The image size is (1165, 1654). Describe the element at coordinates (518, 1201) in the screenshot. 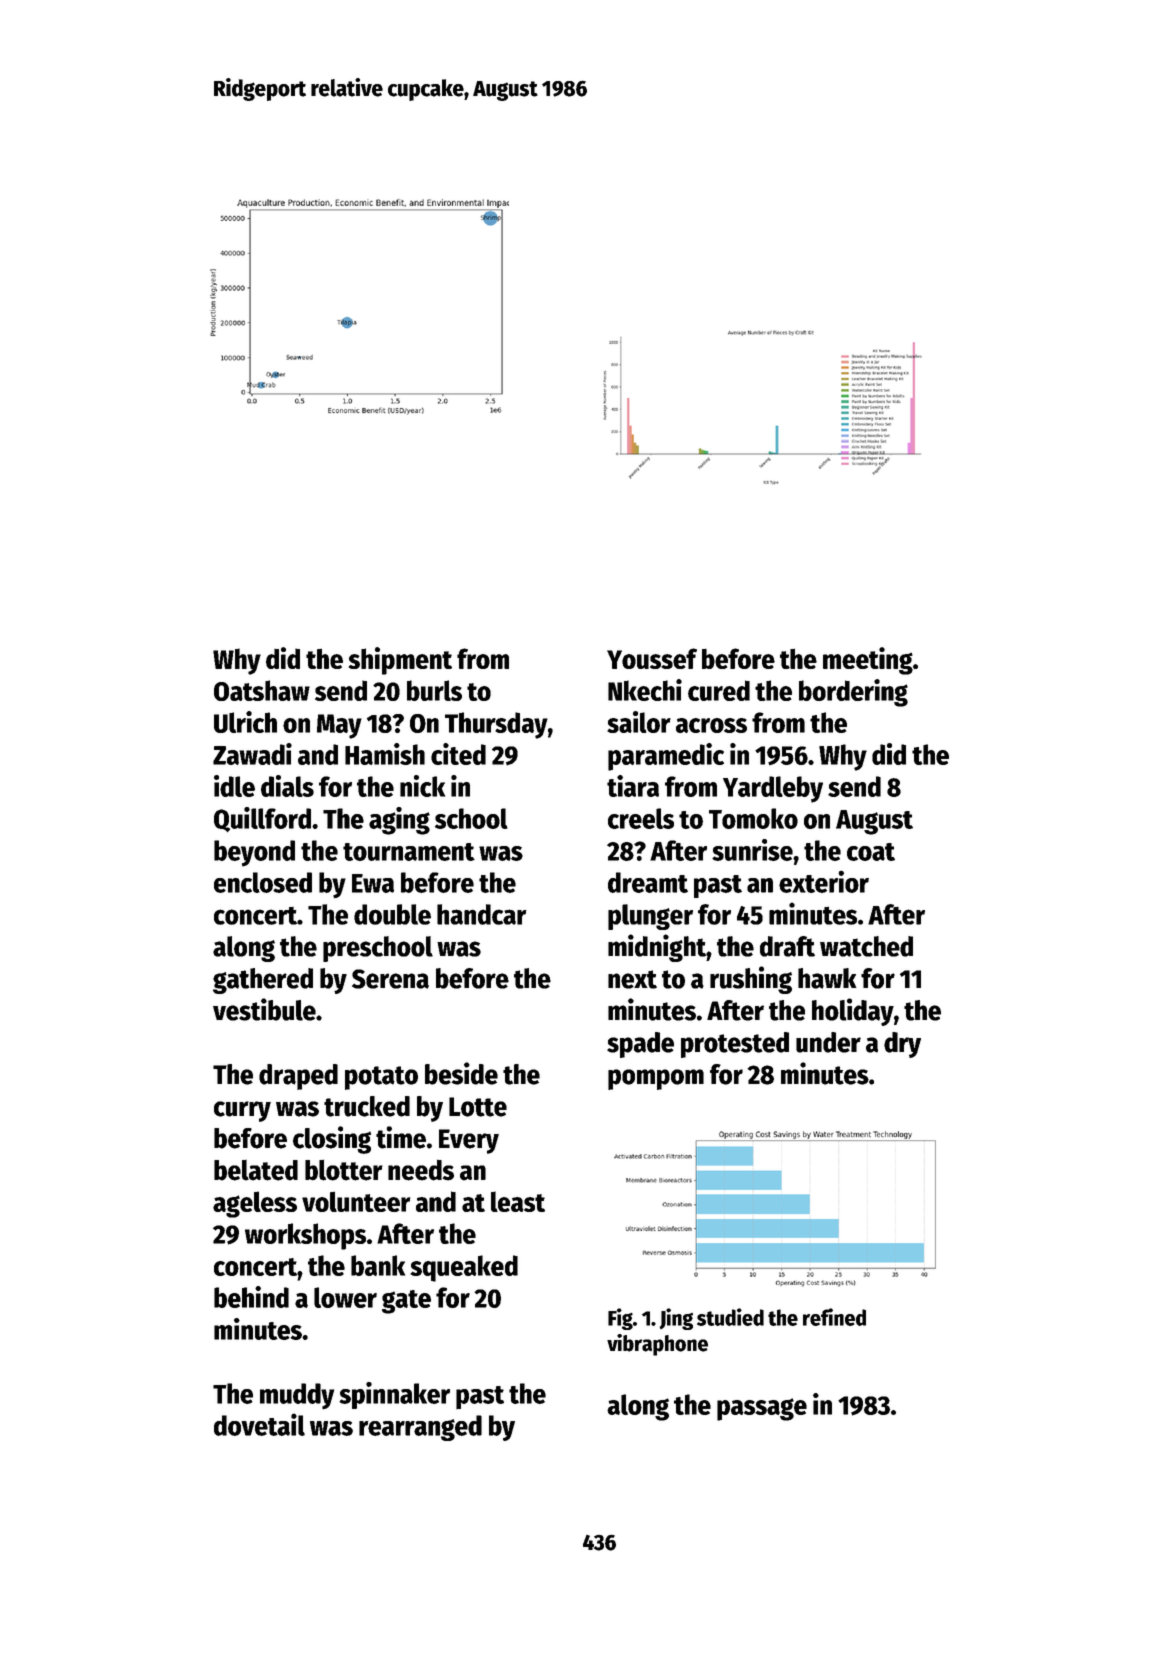

I see `least` at that location.
